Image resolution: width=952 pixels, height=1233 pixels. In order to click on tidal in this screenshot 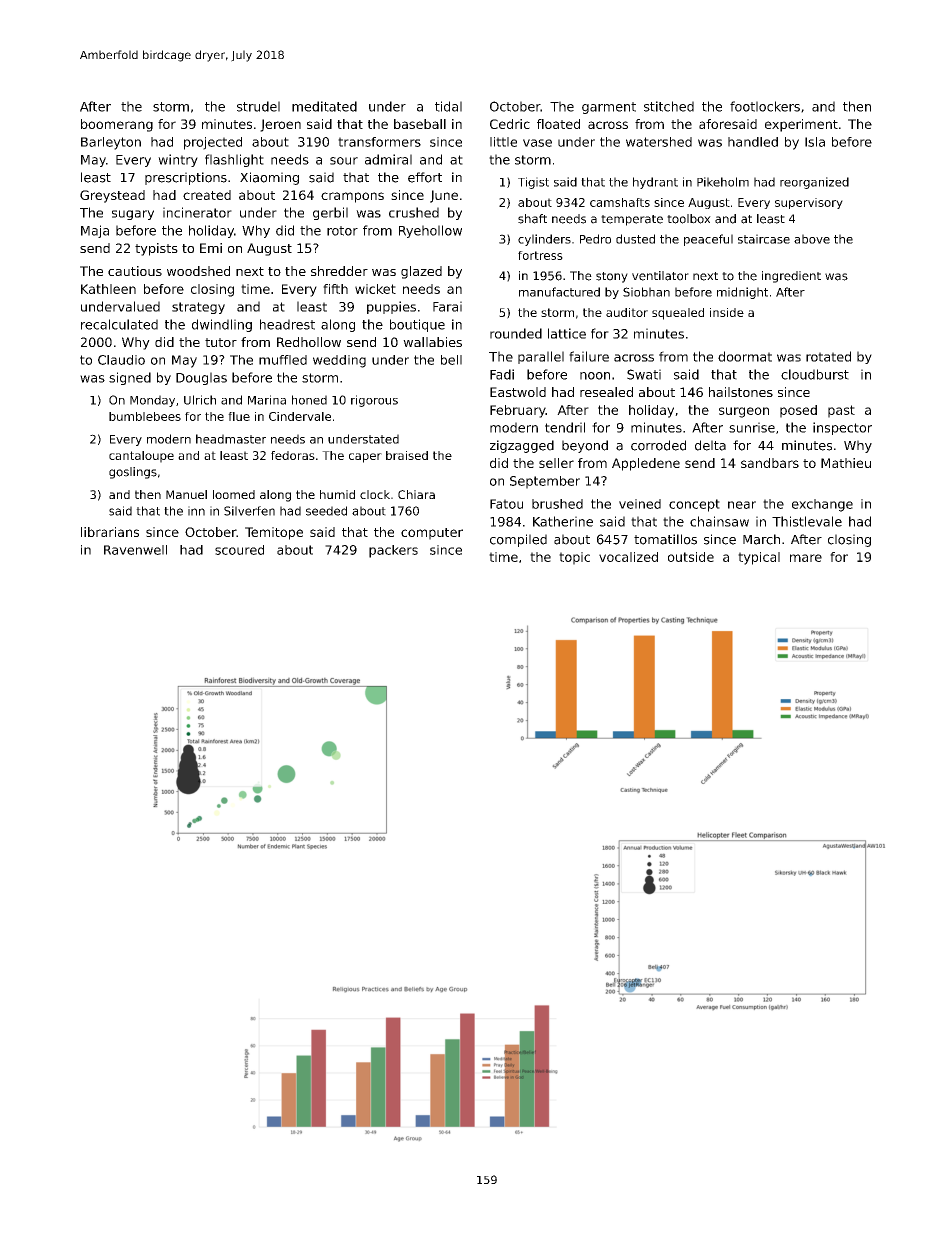, I will do `click(448, 106)`.
